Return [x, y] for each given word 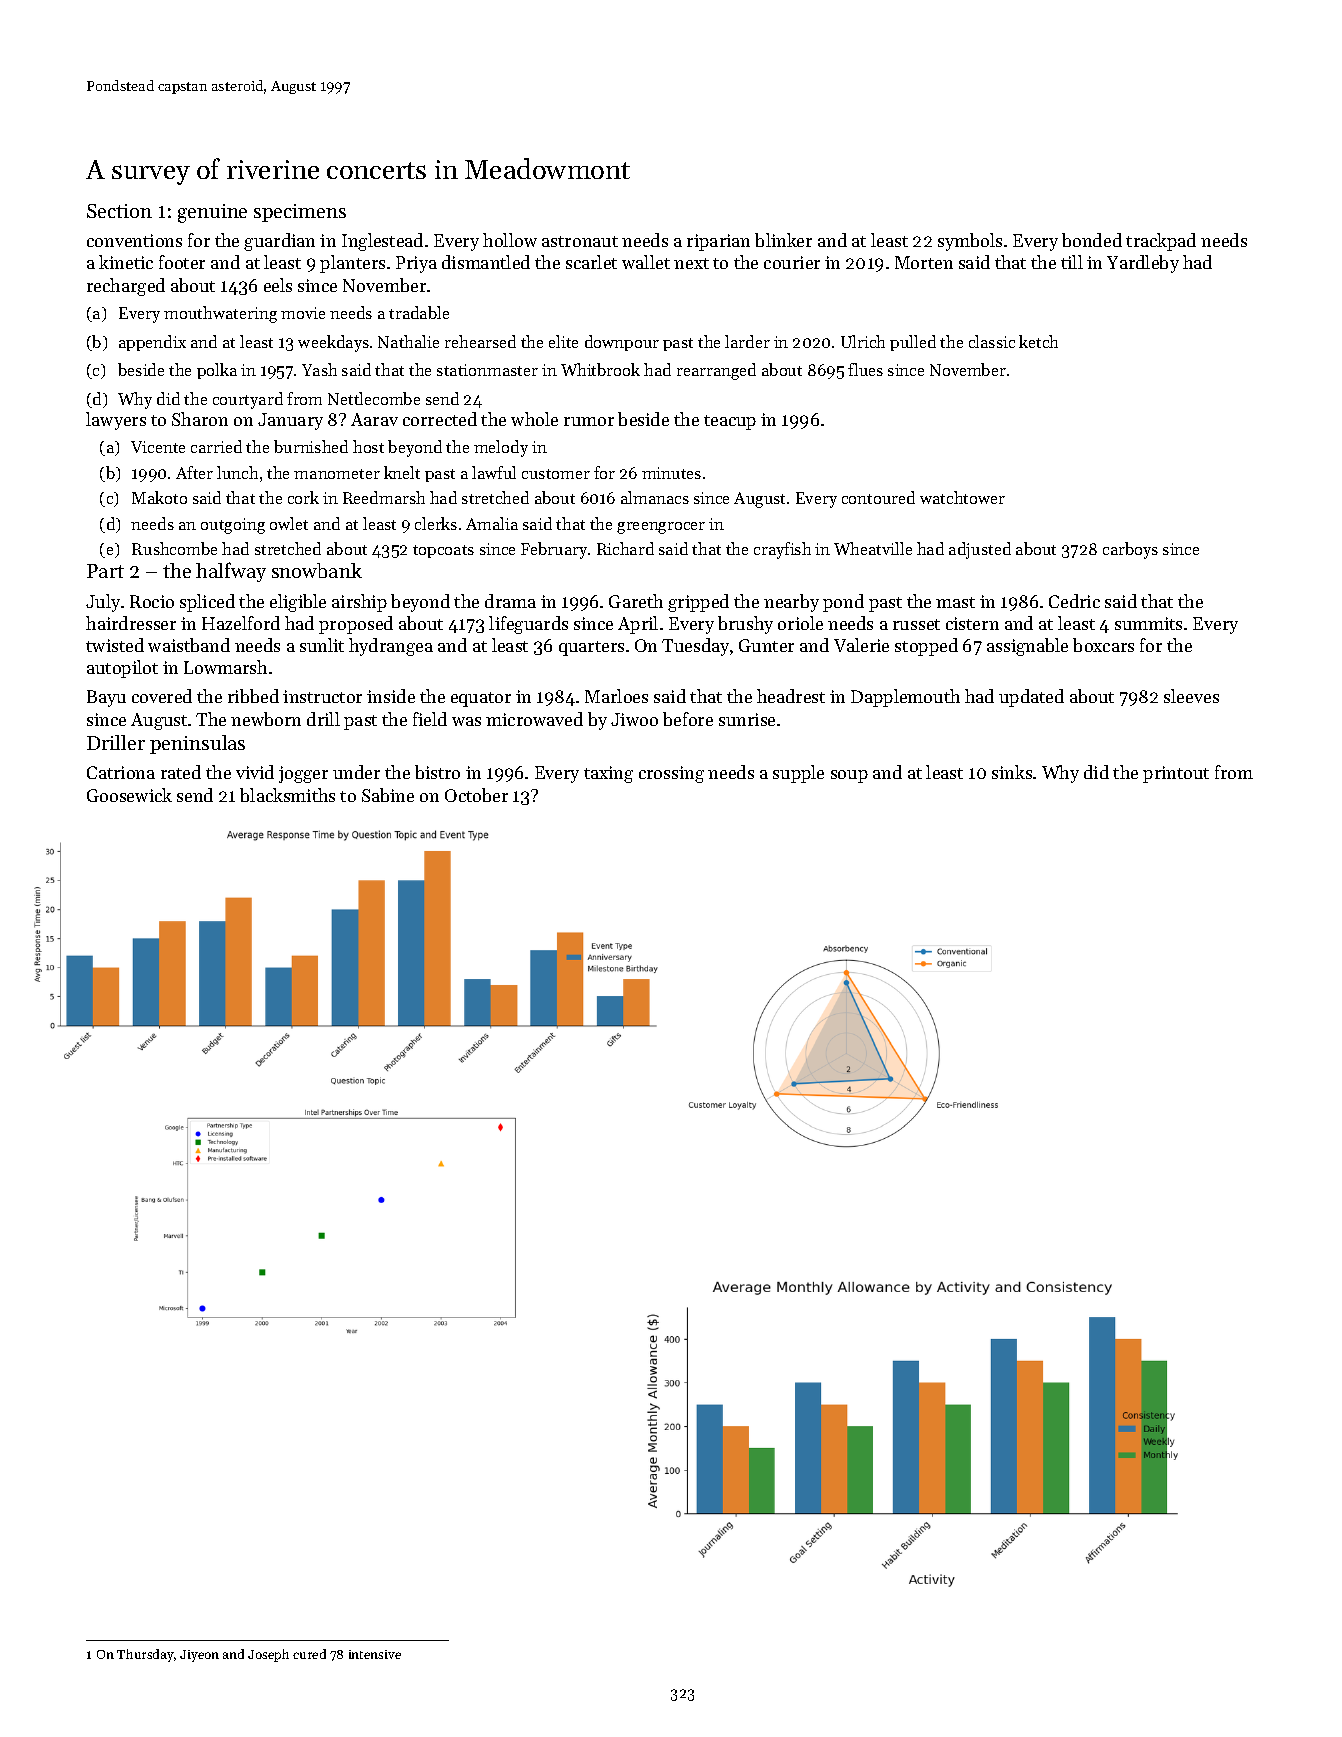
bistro [437, 772]
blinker [783, 240]
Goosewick [129, 795]
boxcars [1103, 645]
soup [849, 776]
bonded [1092, 240]
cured [309, 1654]
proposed [356, 625]
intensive [375, 1654]
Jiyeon [199, 1656]
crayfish [782, 550]
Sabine [388, 795]
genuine [212, 213]
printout [1176, 774]
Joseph [268, 1655]
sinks [1012, 772]
